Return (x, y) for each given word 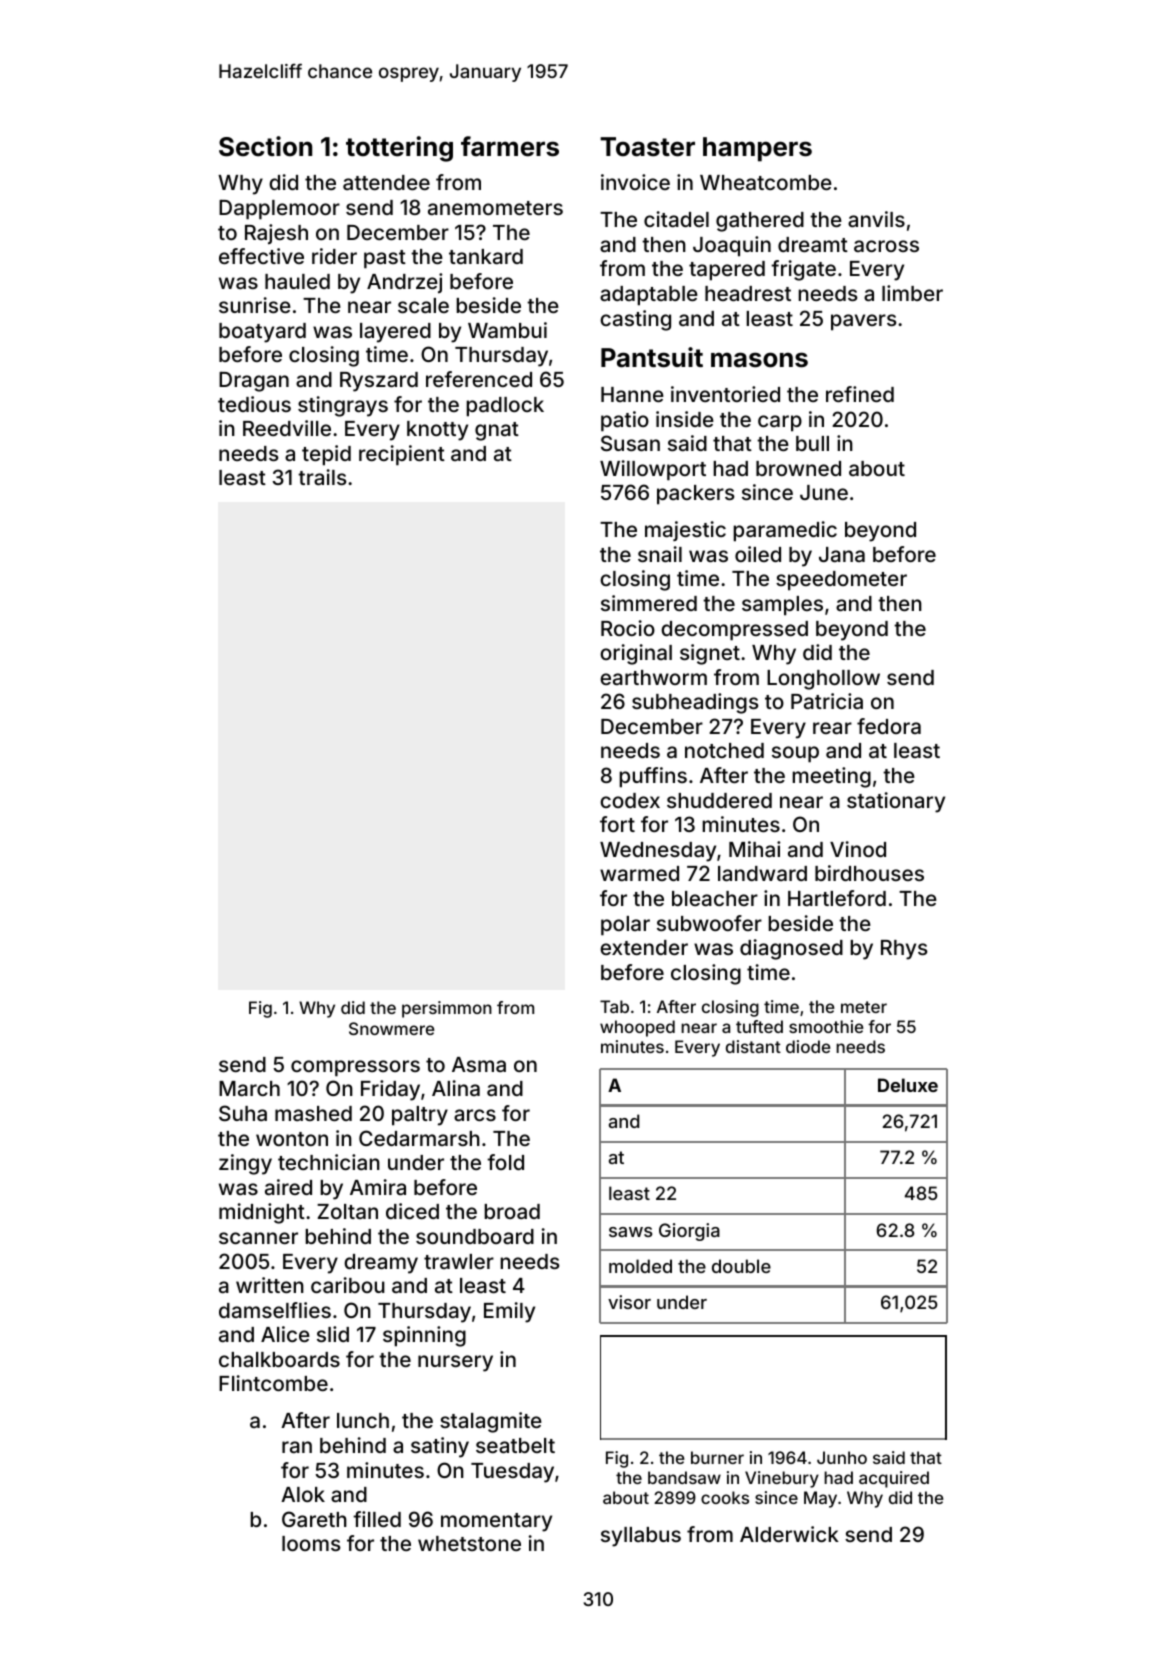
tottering (399, 149)
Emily (509, 1312)
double (741, 1266)
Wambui (507, 330)
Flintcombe (273, 1383)
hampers (757, 149)
